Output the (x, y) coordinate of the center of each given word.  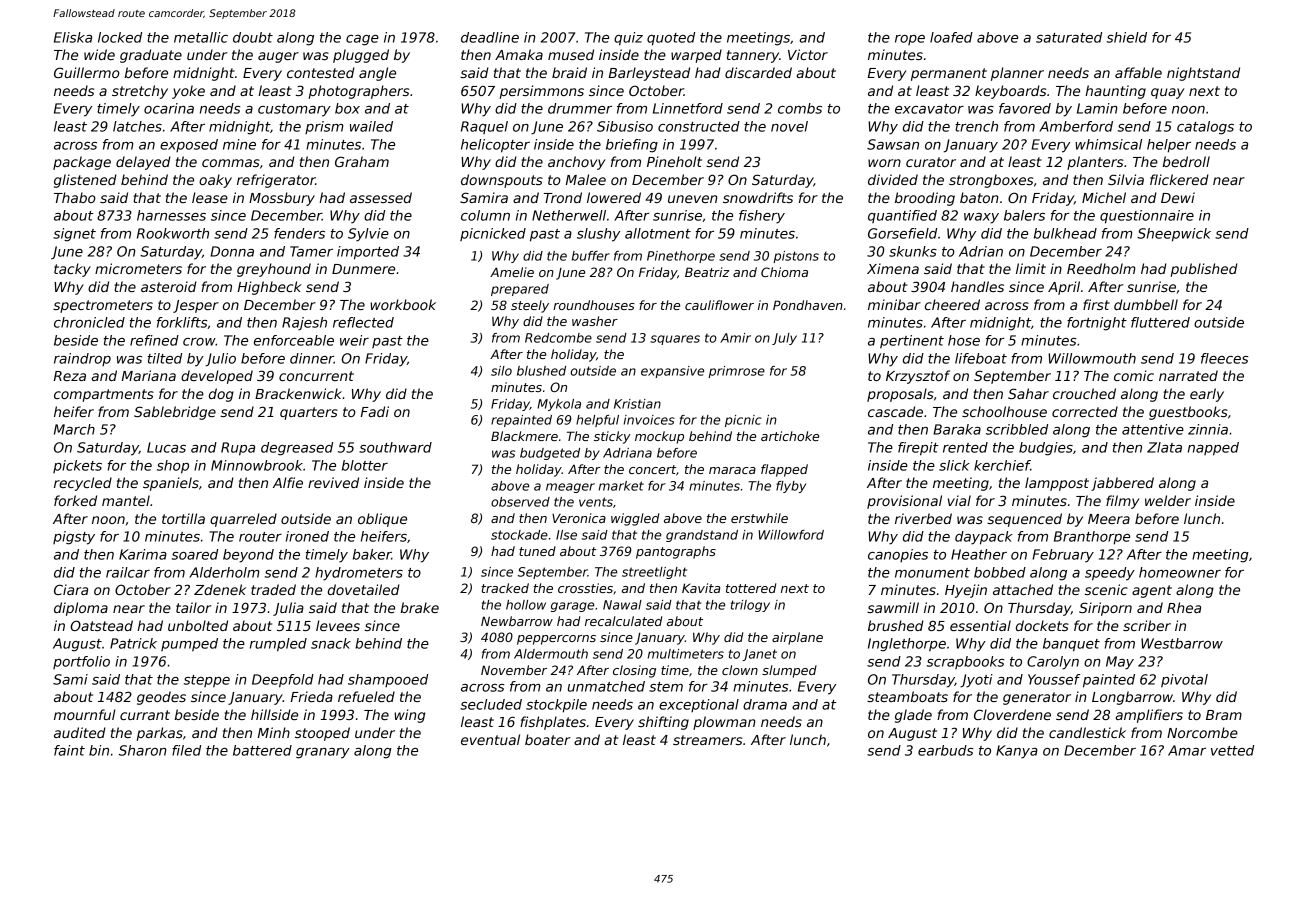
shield (1127, 37)
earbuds (945, 750)
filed (186, 750)
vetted (1232, 750)
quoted (671, 39)
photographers (359, 92)
